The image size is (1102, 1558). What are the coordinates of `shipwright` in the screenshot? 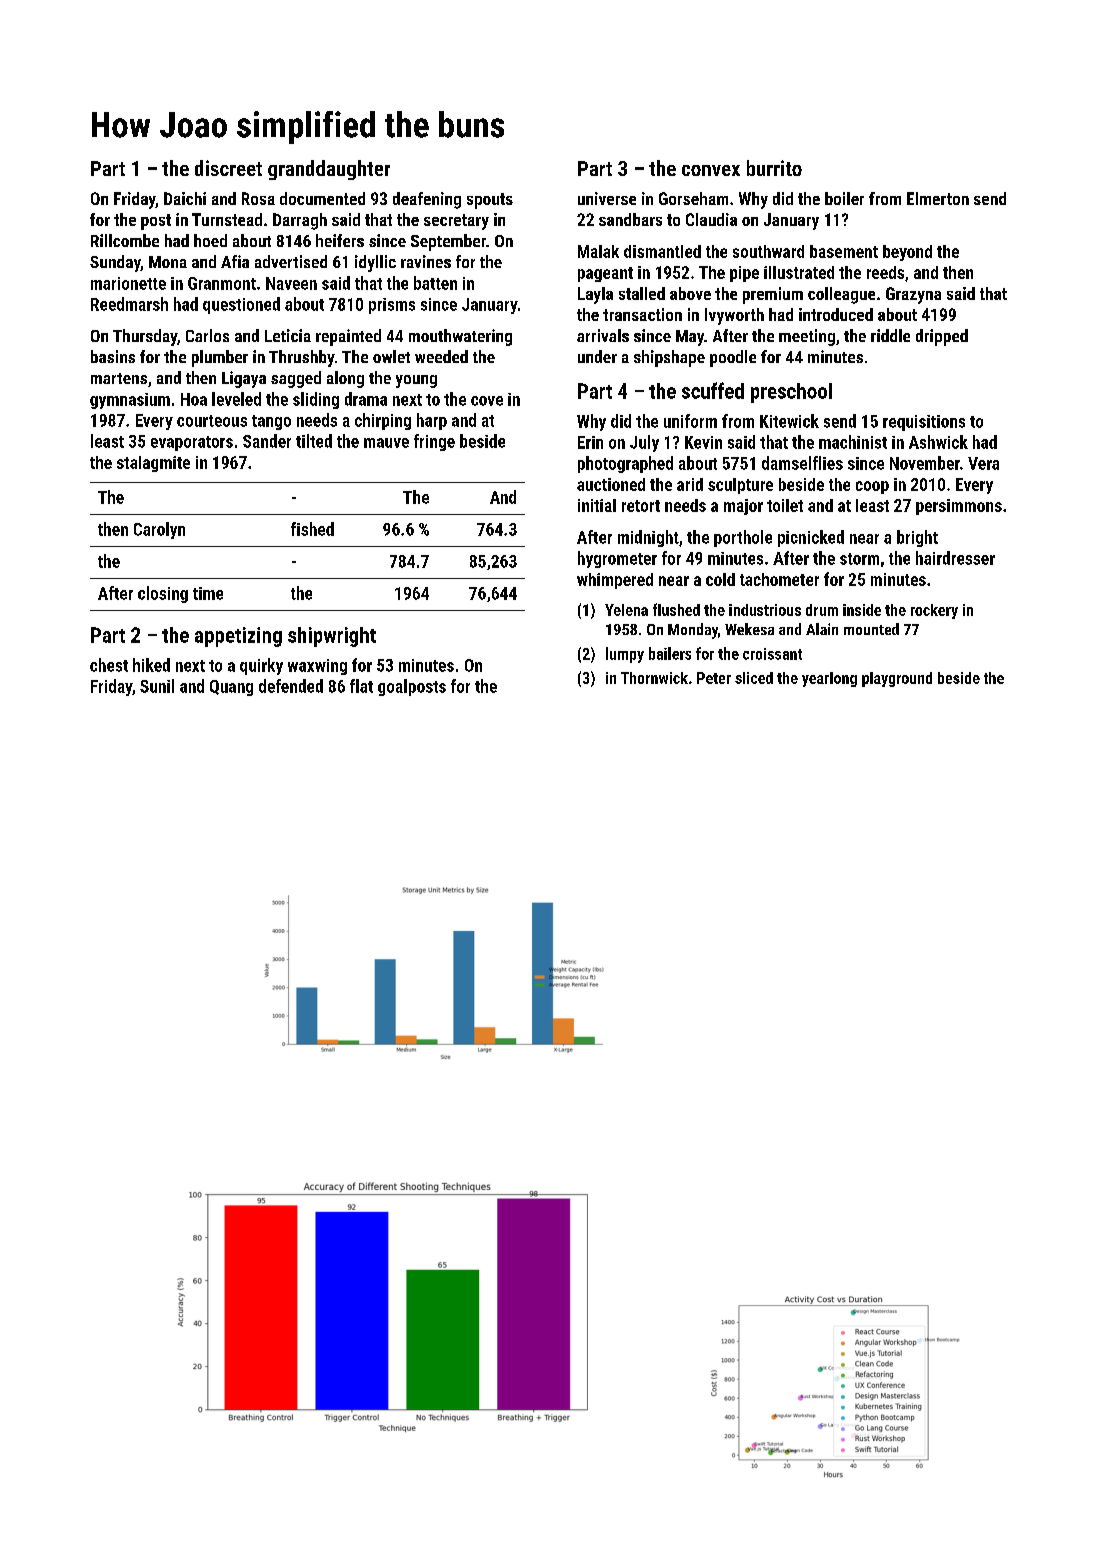 It's located at (332, 637).
